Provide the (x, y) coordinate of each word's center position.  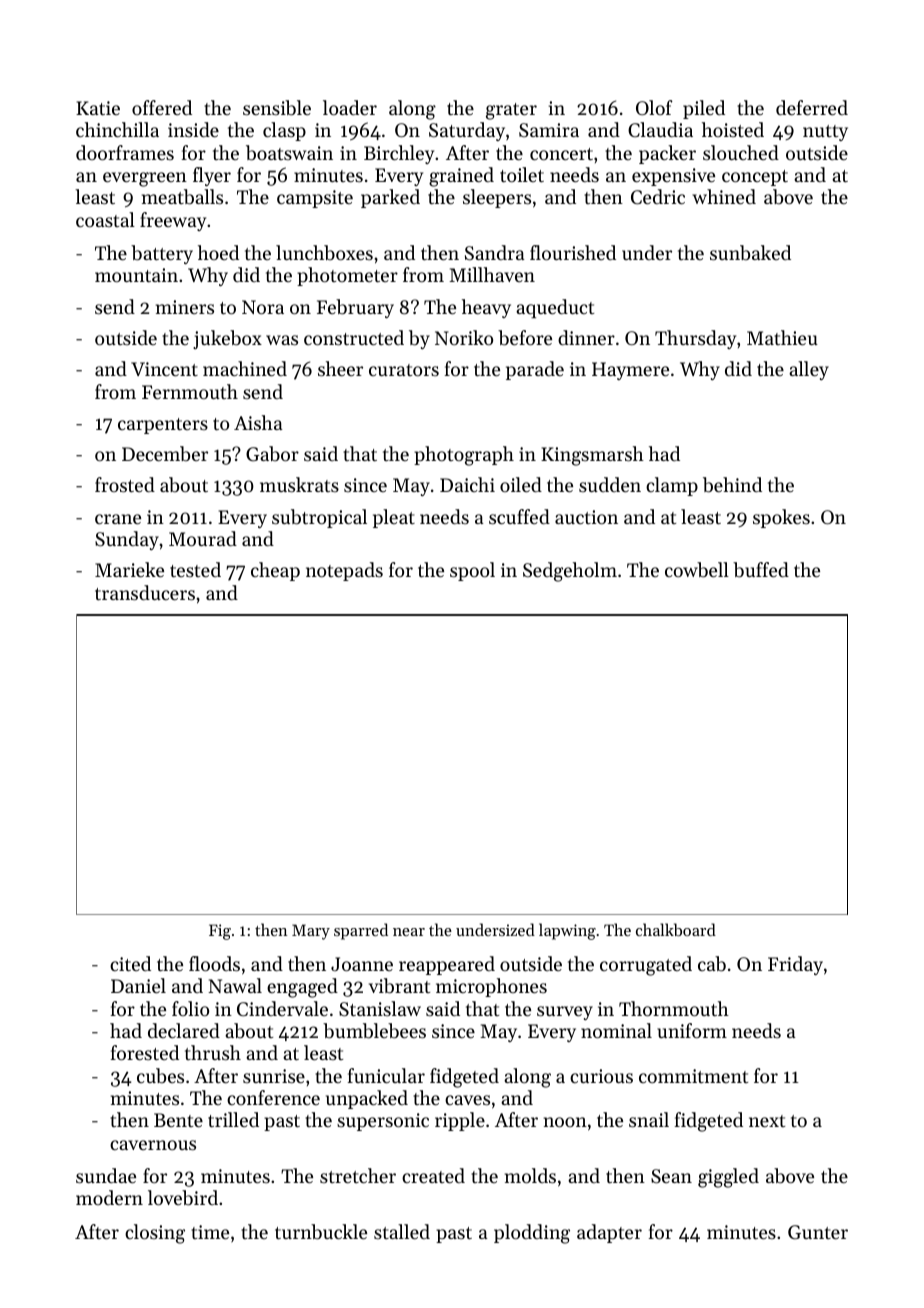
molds (530, 1175)
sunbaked (750, 253)
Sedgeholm (570, 572)
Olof (654, 107)
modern (109, 1197)
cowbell (697, 570)
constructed (354, 337)
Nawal (235, 985)
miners (185, 307)
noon (565, 1122)
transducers (145, 592)
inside (193, 129)
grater (511, 111)
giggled (728, 1178)
